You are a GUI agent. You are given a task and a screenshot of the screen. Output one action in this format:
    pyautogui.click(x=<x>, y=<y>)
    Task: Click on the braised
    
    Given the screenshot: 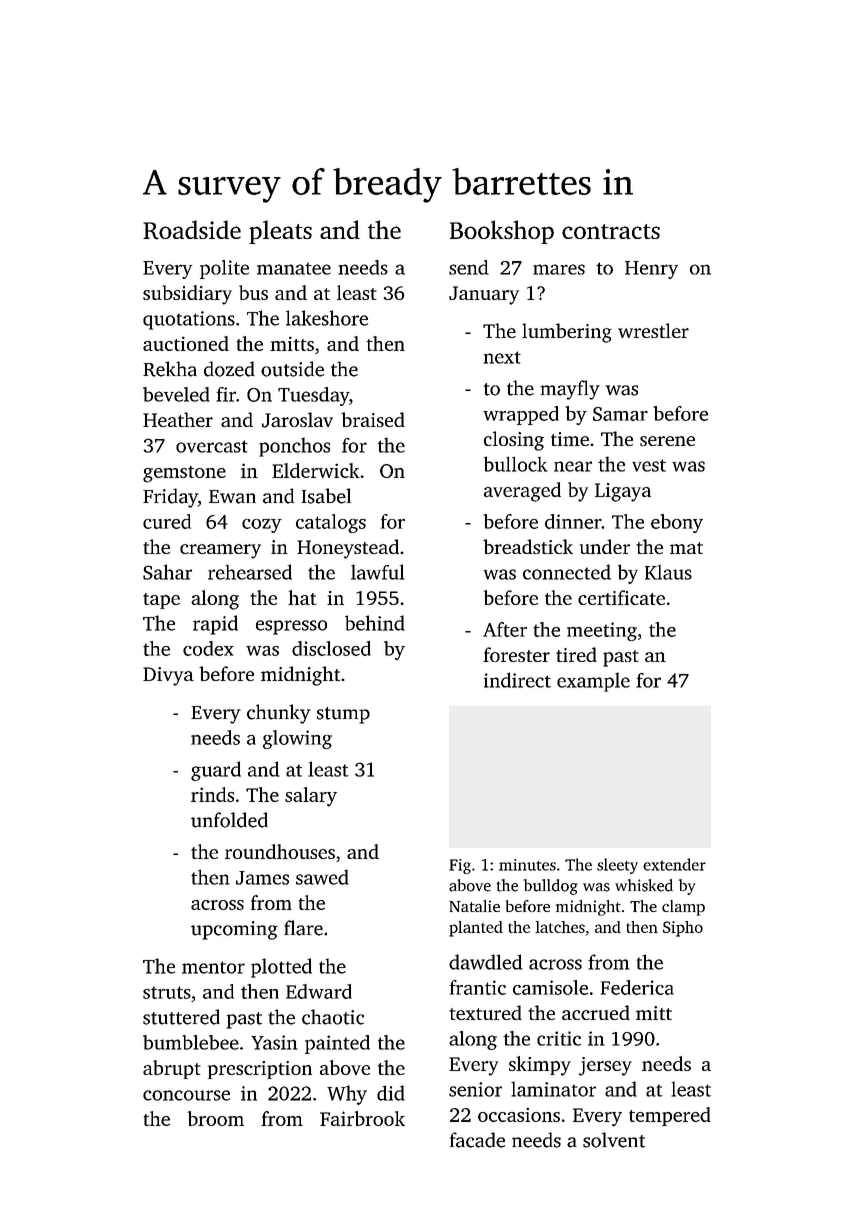 What is the action you would take?
    pyautogui.click(x=373, y=419)
